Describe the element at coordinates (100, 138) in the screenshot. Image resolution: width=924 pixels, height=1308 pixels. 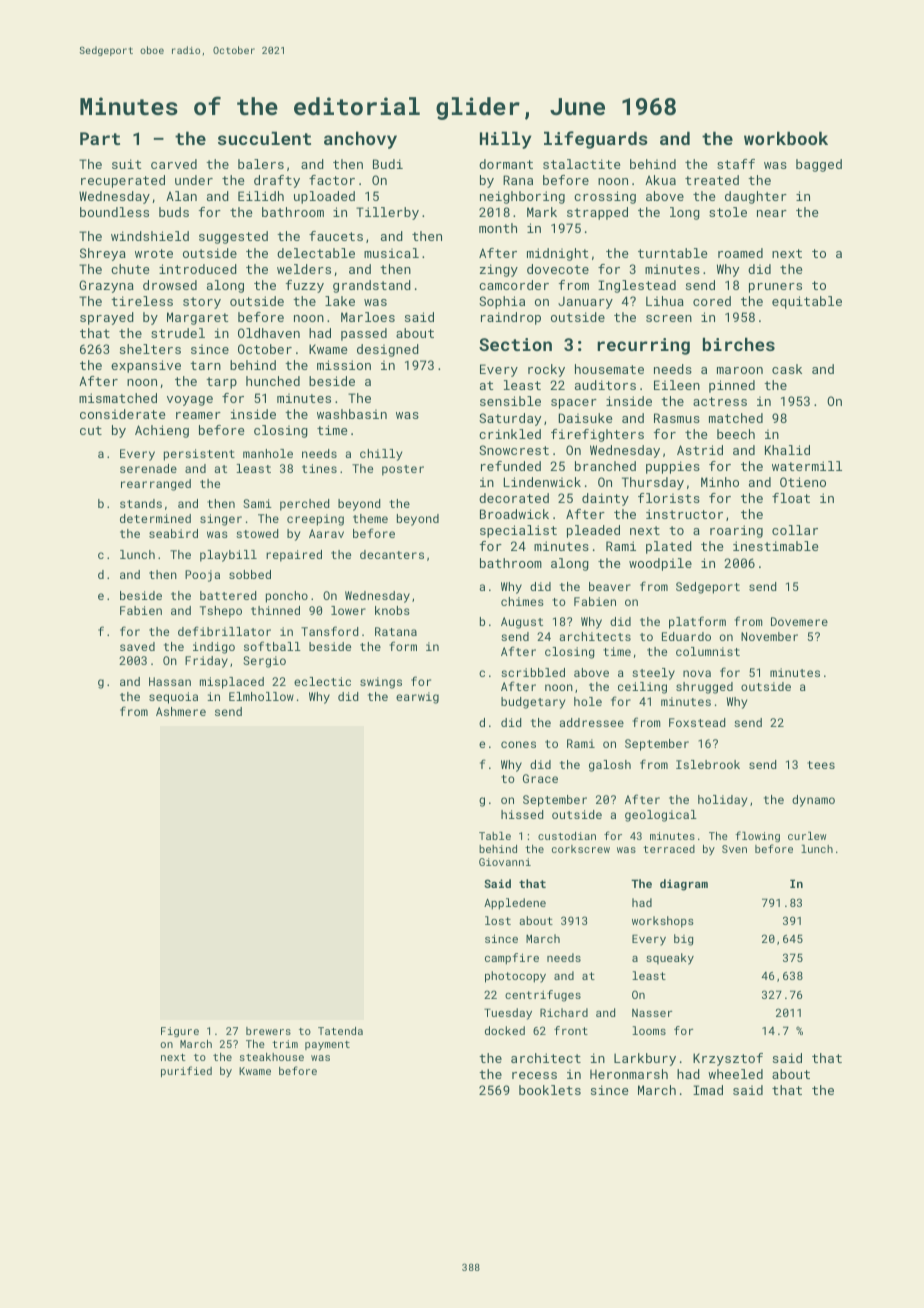
I see `Part` at that location.
